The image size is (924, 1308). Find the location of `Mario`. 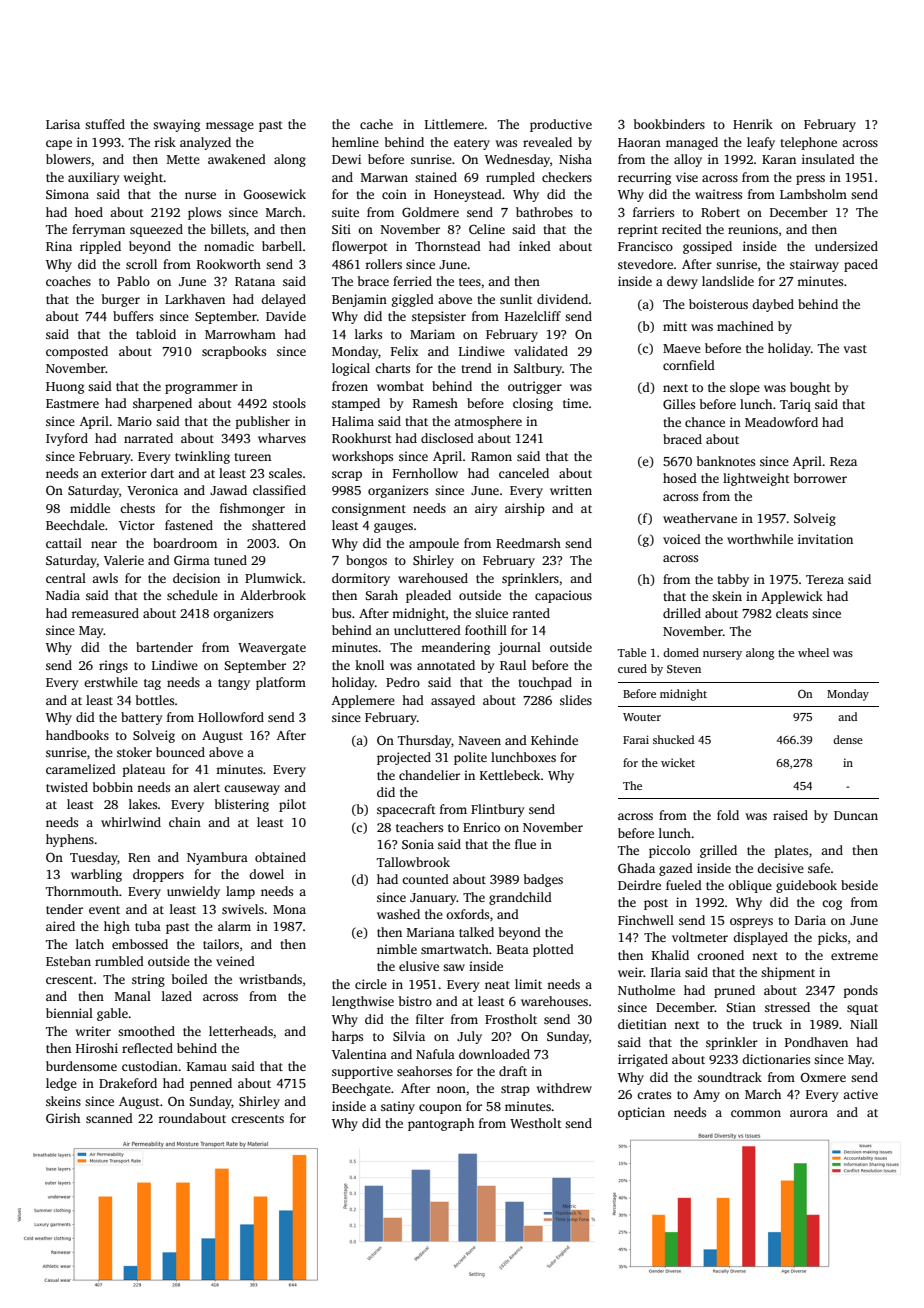

Mario is located at coordinates (135, 421).
